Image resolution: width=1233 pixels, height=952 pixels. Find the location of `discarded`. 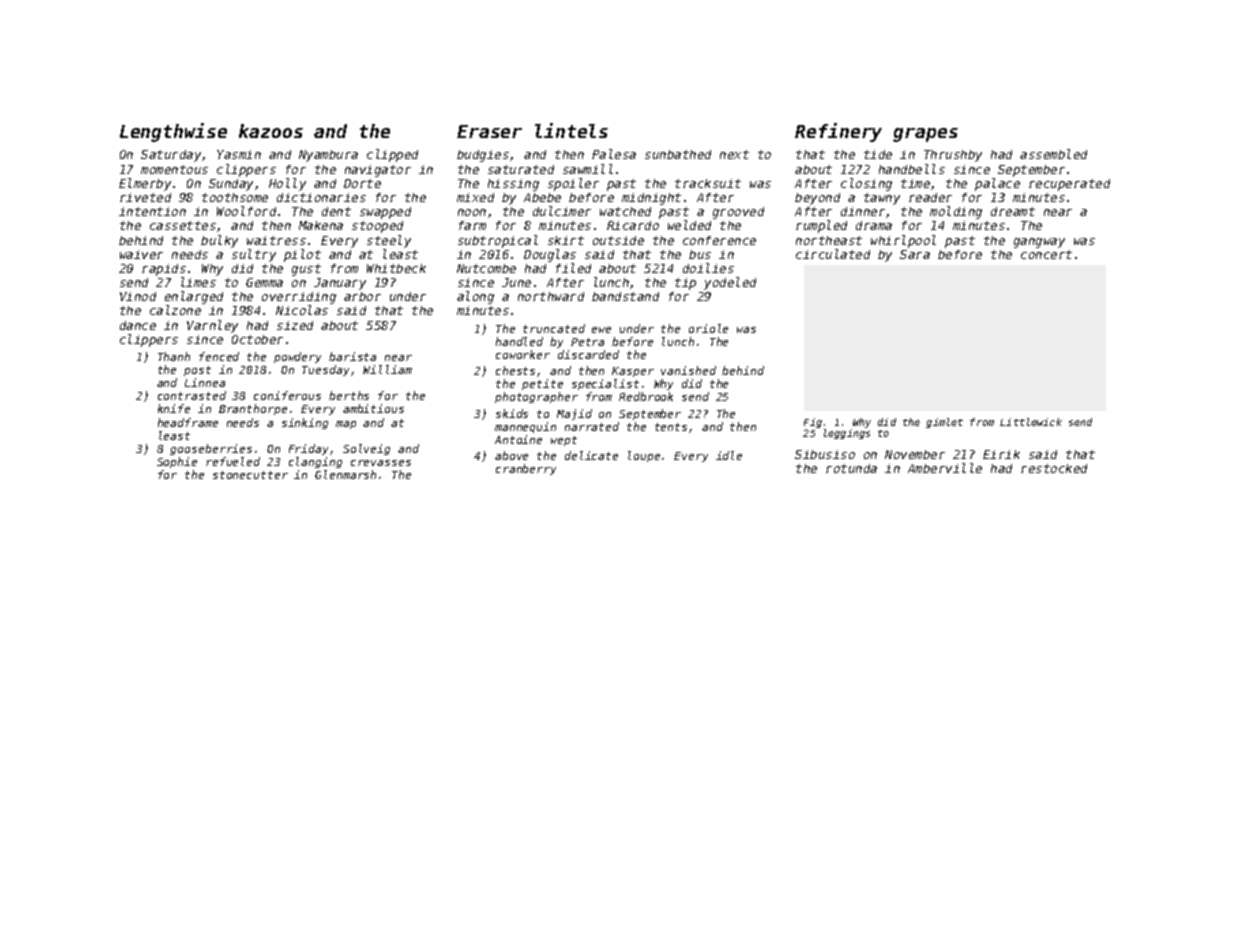

discarded is located at coordinates (588, 354).
